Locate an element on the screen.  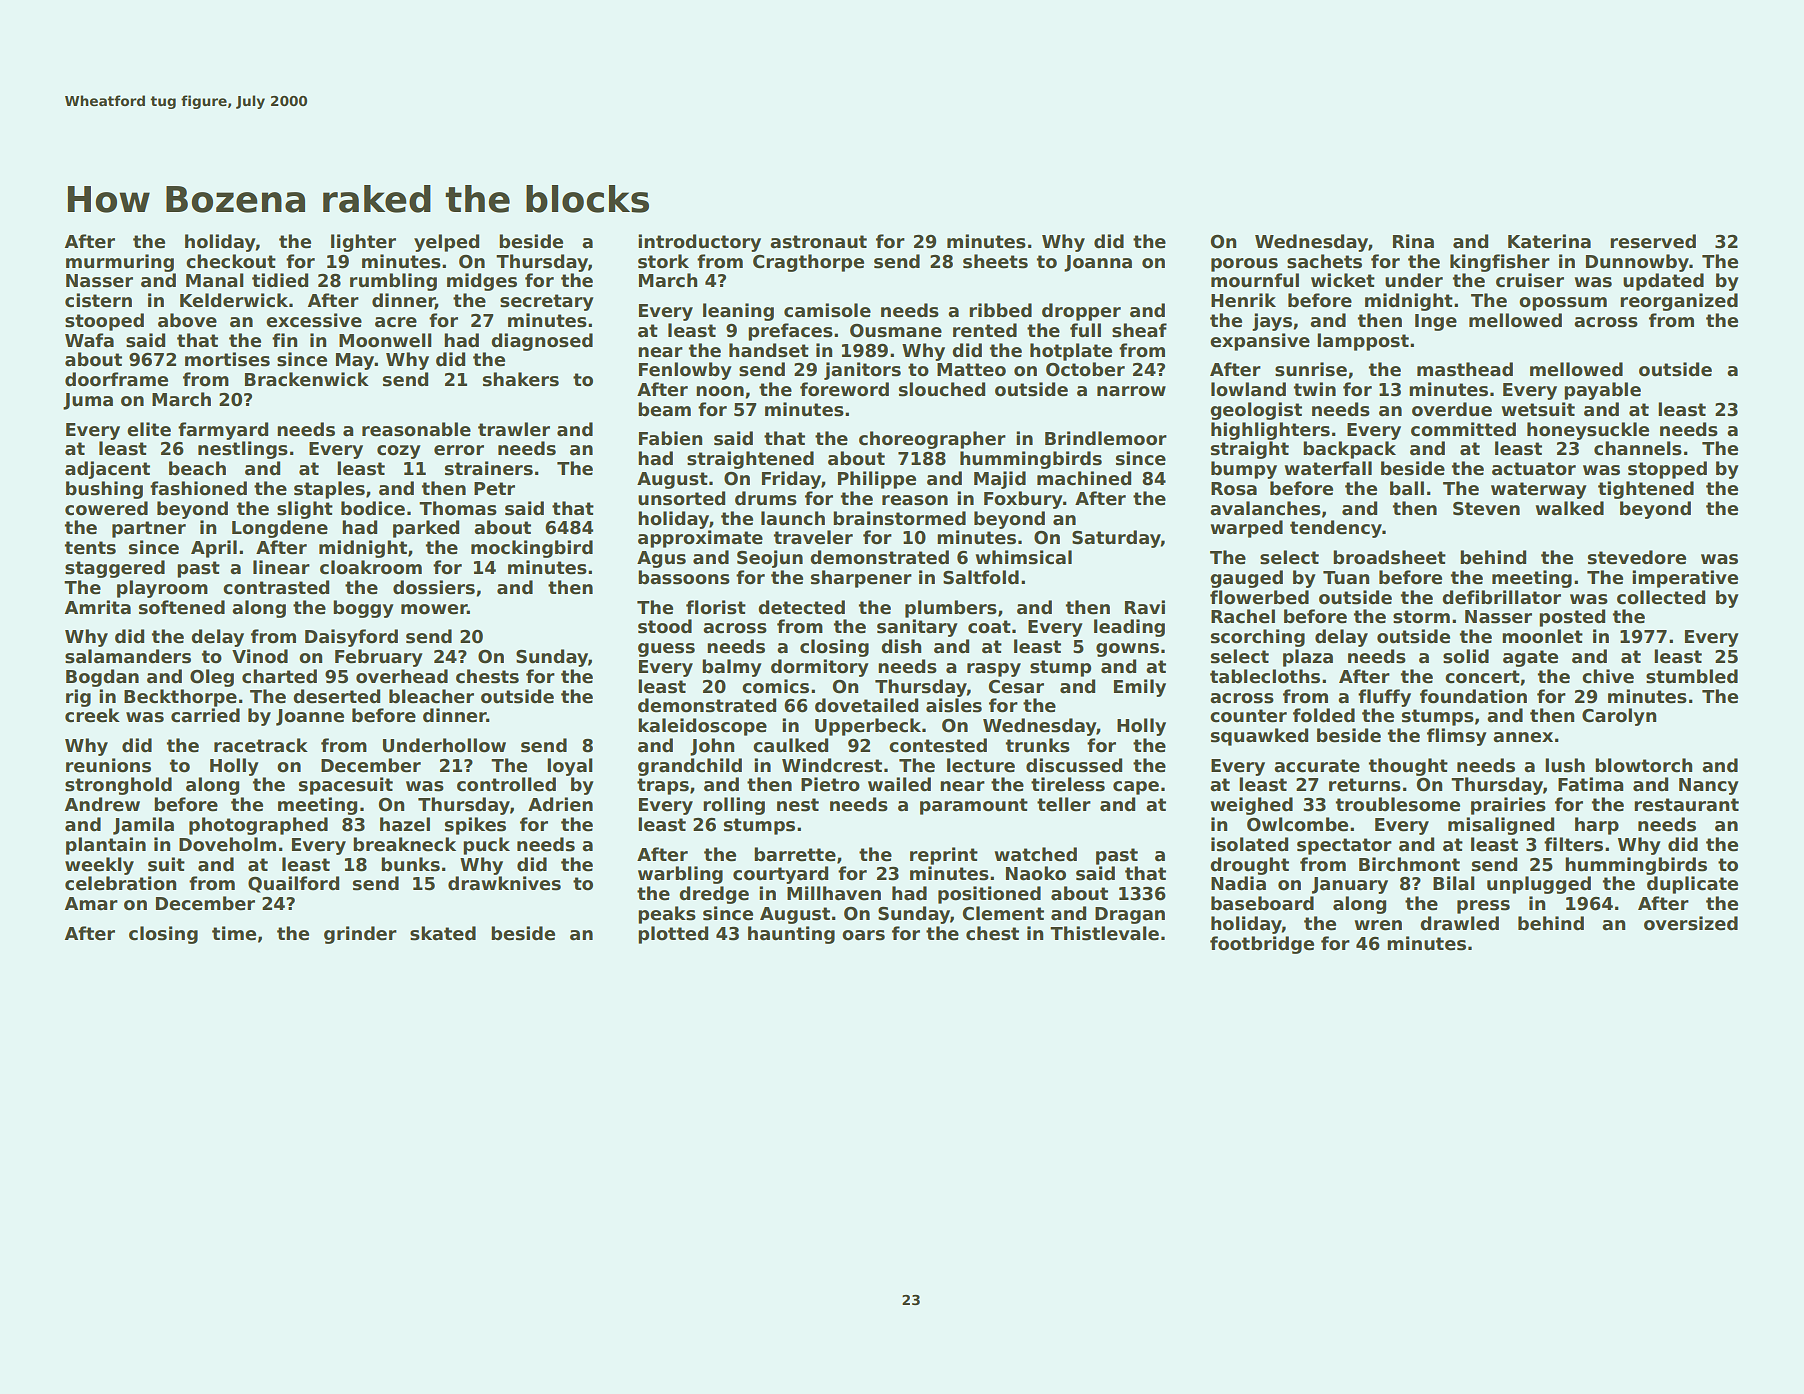
actuator is located at coordinates (1534, 469).
